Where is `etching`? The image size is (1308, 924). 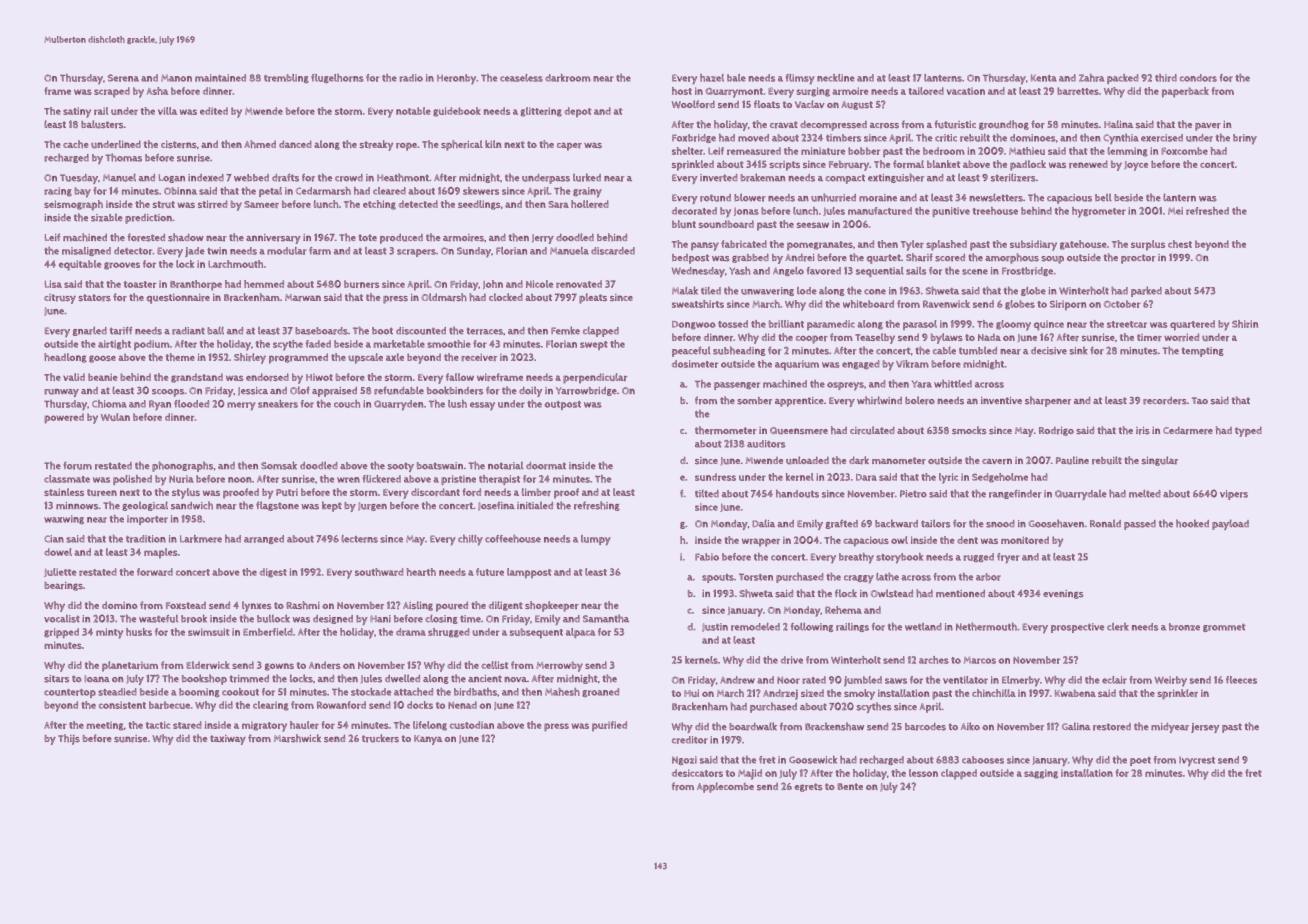 etching is located at coordinates (379, 205).
